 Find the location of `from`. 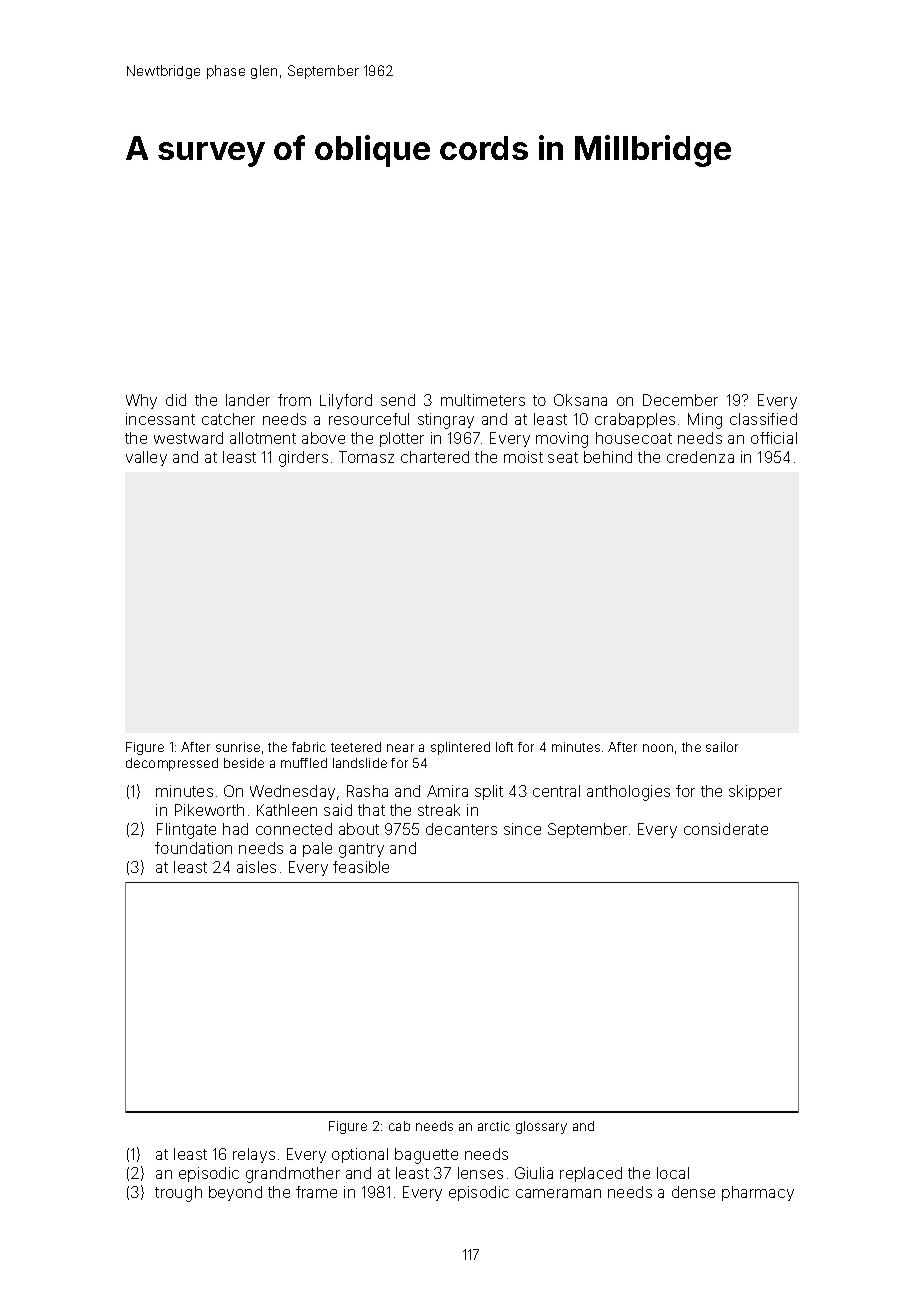

from is located at coordinates (294, 400).
